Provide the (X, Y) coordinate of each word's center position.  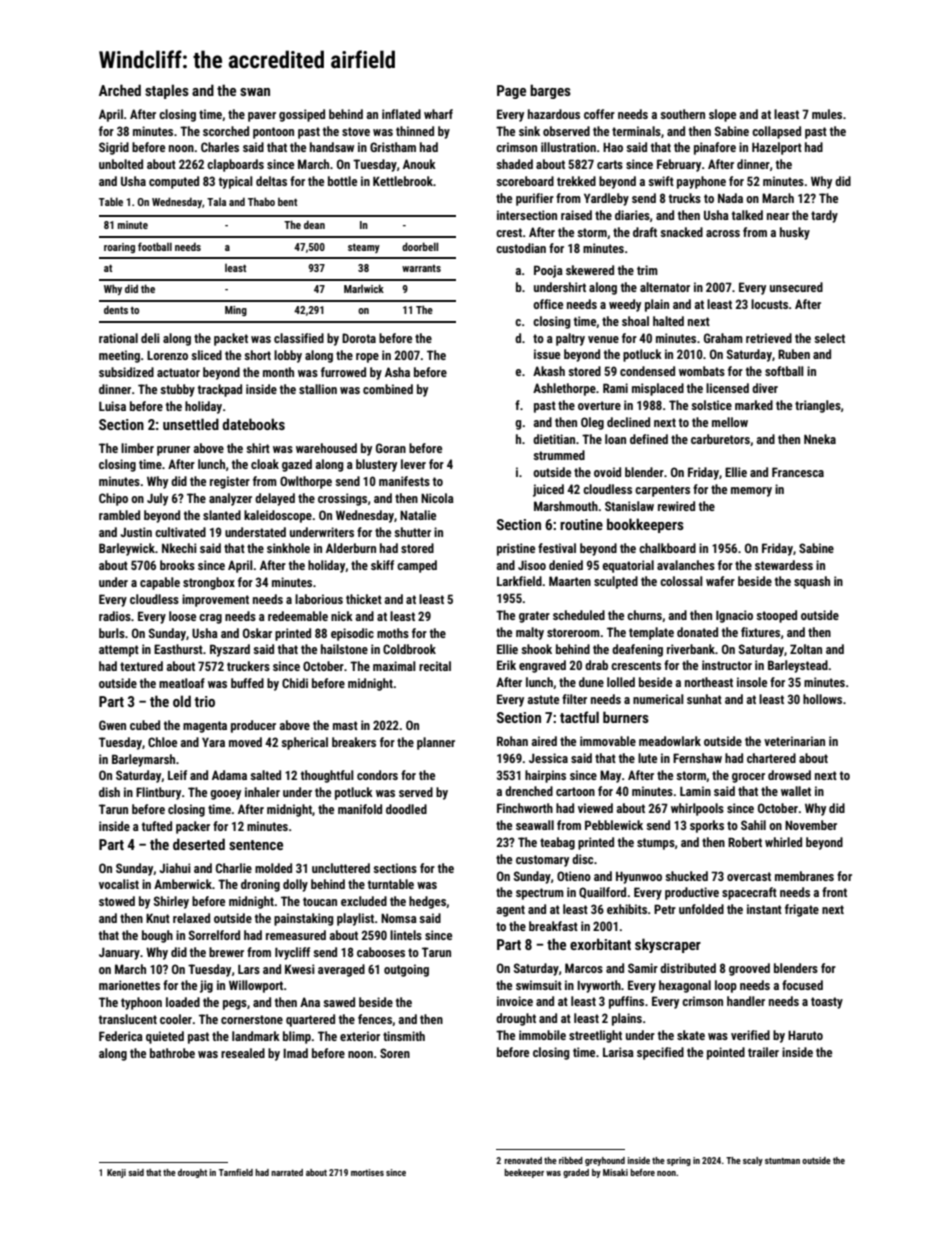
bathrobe (172, 1053)
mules (827, 114)
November (811, 825)
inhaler (262, 792)
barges (550, 91)
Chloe (162, 742)
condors (377, 775)
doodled (406, 809)
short (257, 355)
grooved (749, 969)
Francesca (798, 472)
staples (167, 91)
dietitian (554, 439)
